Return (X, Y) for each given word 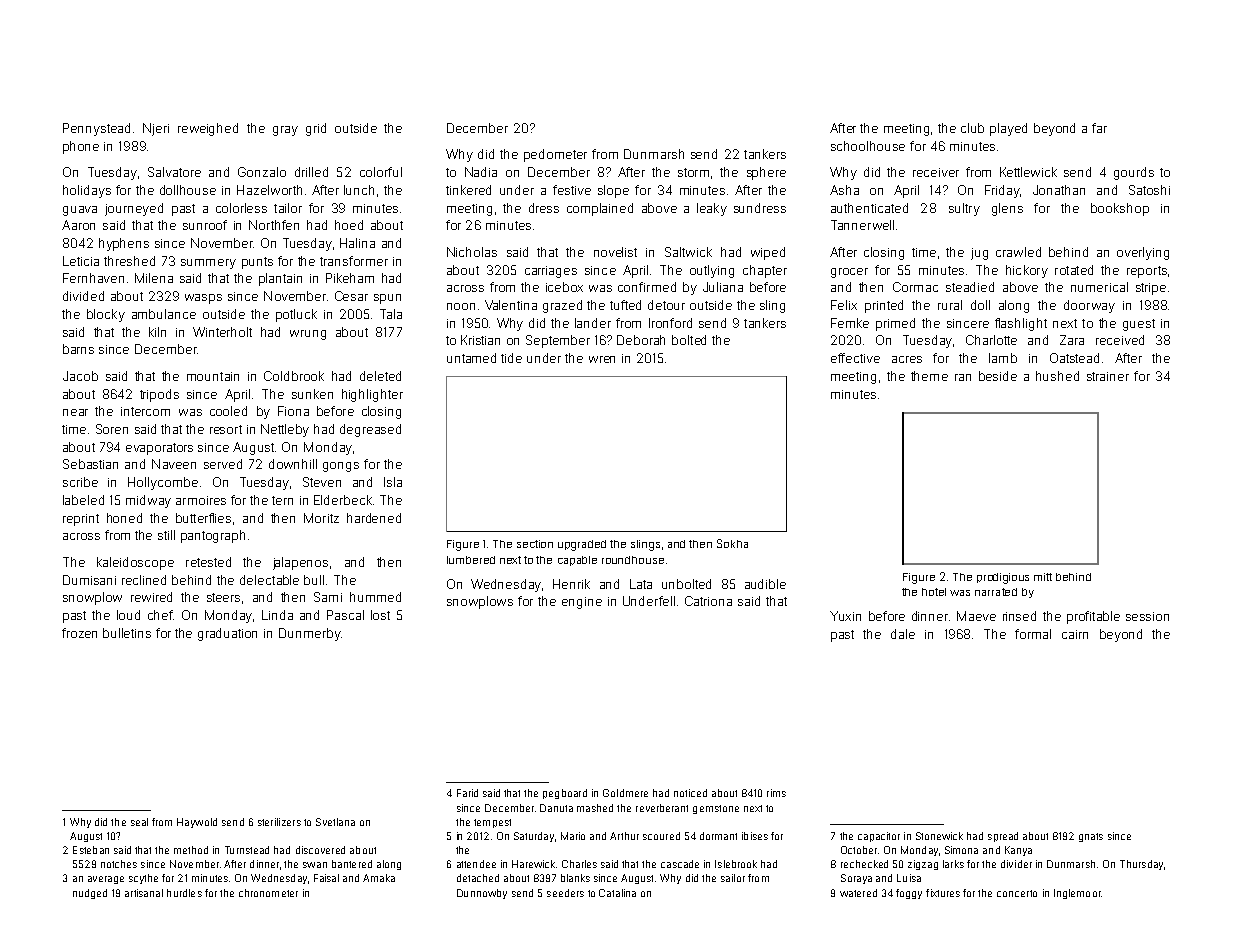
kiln (157, 332)
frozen (79, 633)
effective (855, 358)
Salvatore (174, 172)
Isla (393, 482)
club (972, 128)
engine (582, 603)
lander (593, 323)
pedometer (555, 155)
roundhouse (633, 560)
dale (903, 634)
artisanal (144, 893)
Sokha (732, 543)
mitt (1043, 577)
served (223, 464)
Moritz (321, 518)
